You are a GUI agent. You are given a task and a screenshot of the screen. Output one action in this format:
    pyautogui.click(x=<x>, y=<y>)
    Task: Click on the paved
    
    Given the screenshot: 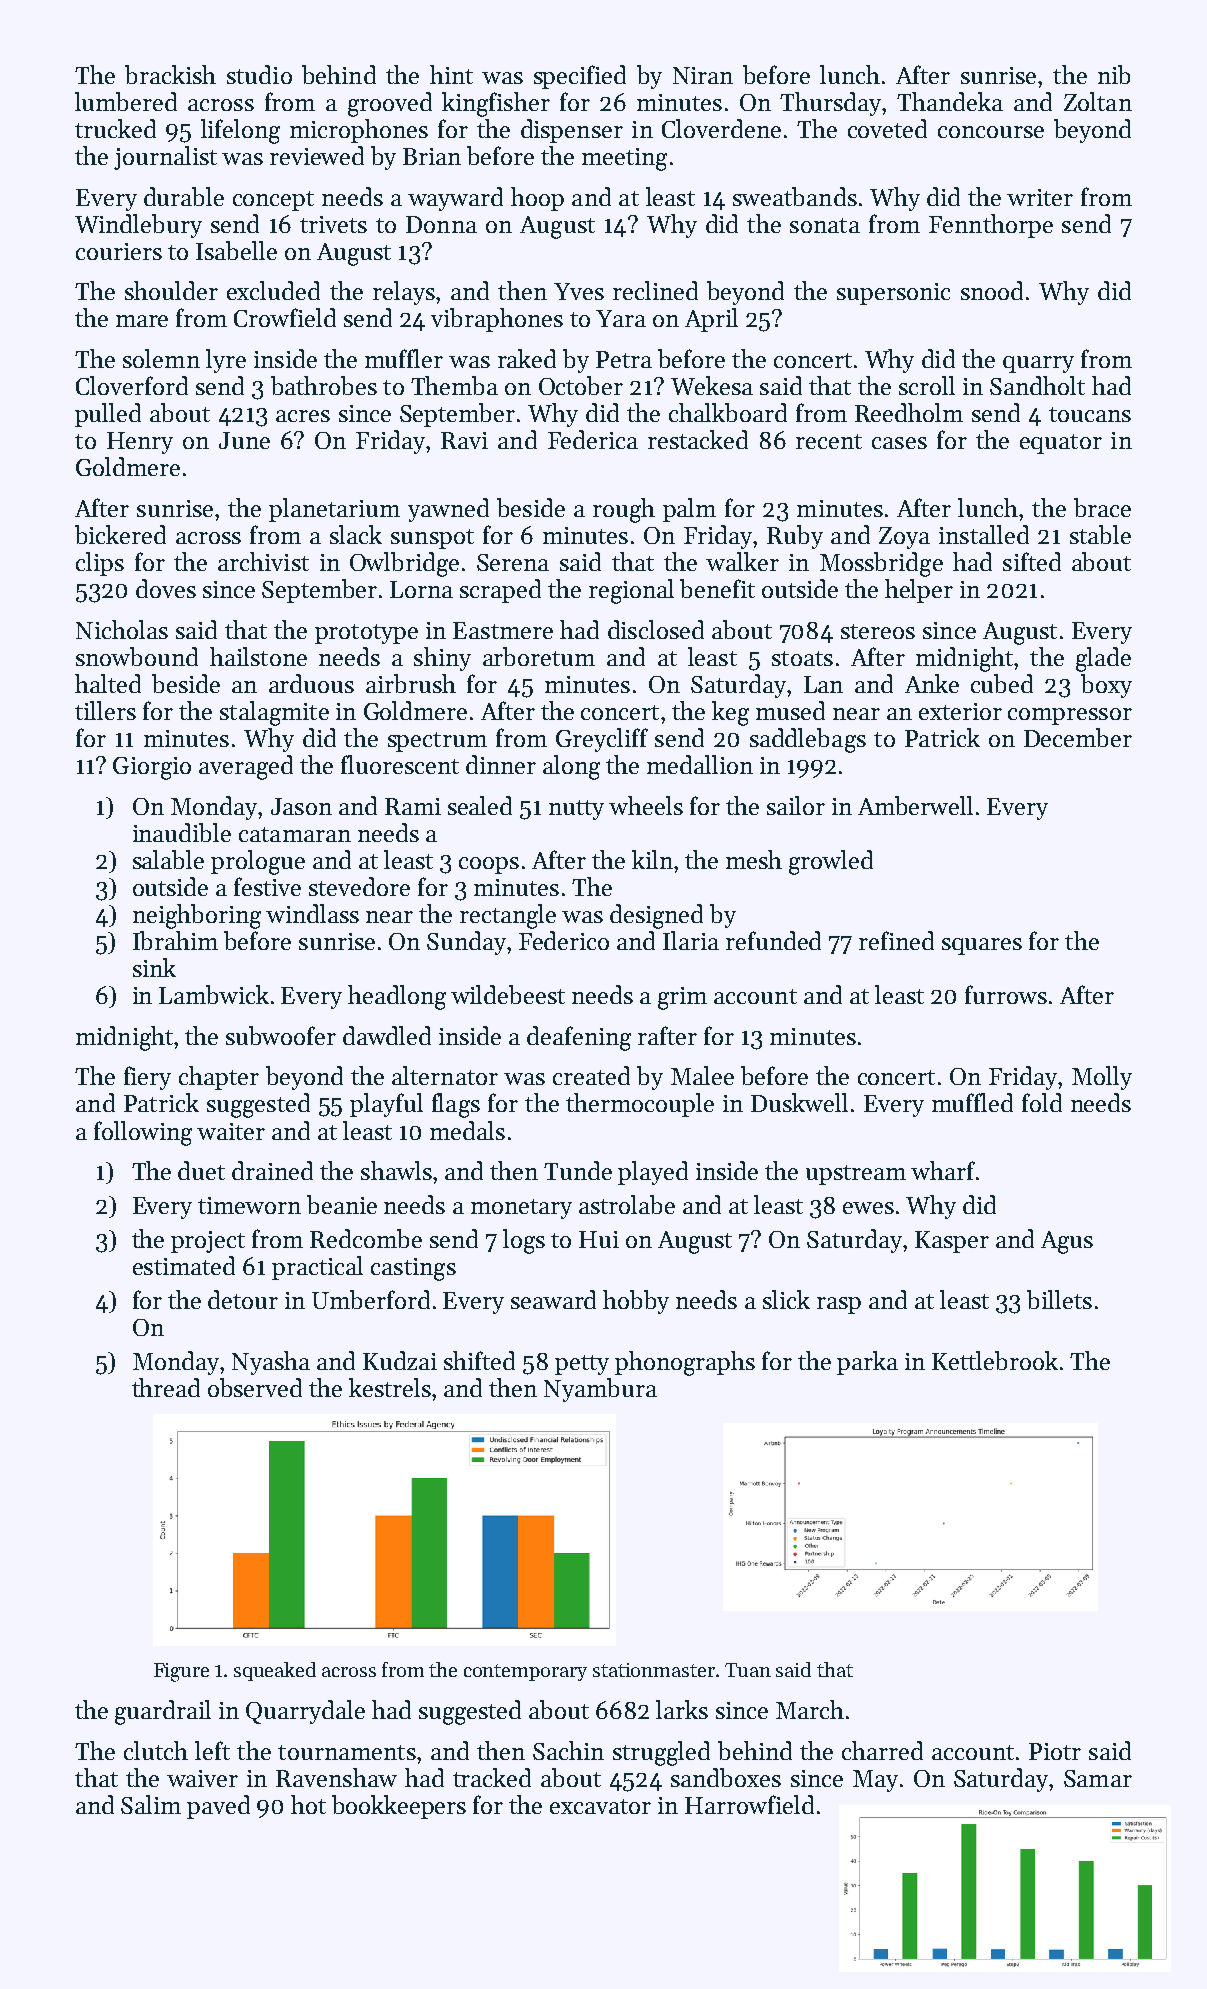 What is the action you would take?
    pyautogui.click(x=218, y=1807)
